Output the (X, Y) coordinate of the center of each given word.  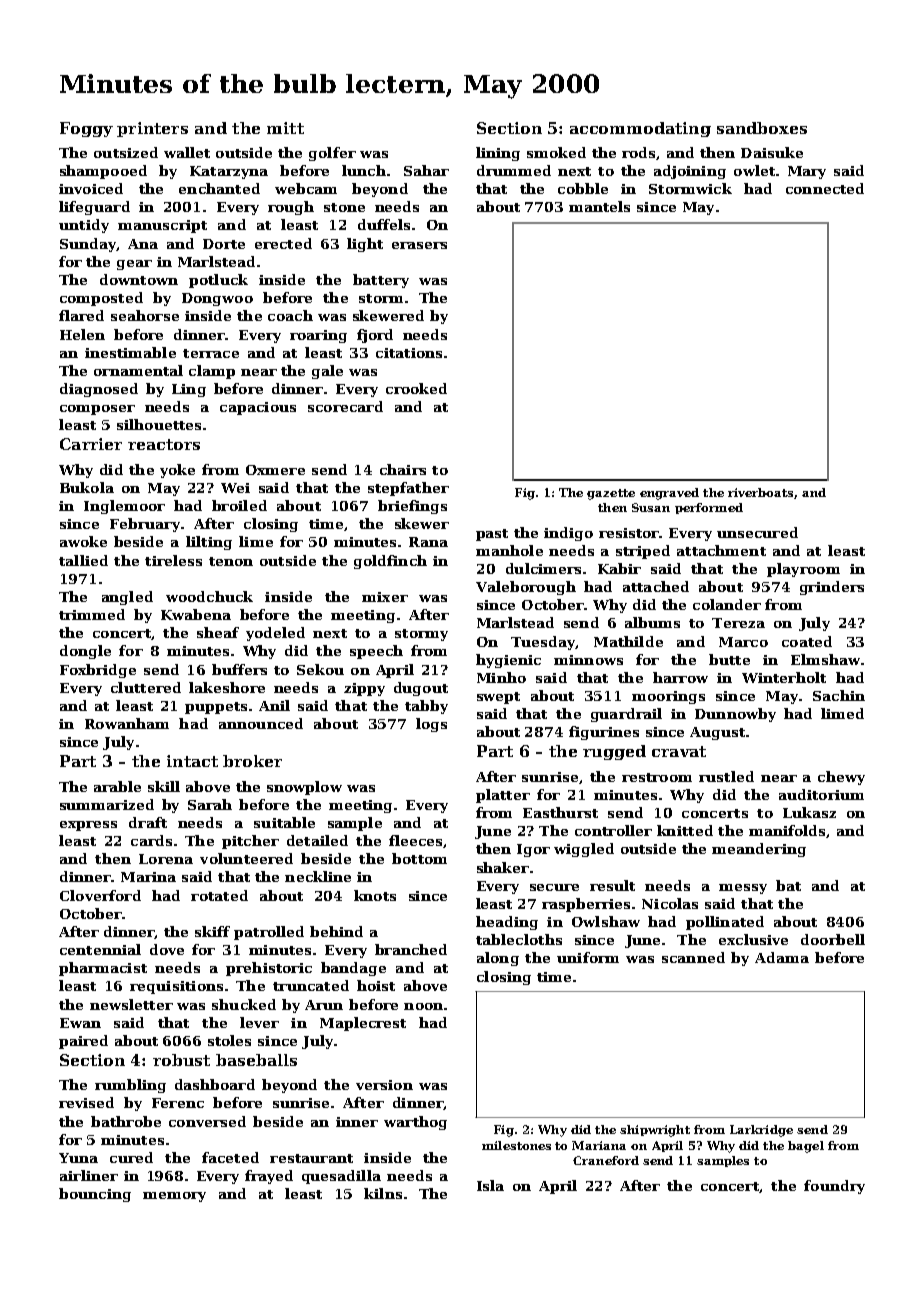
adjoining (690, 172)
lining (498, 154)
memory (174, 1197)
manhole (509, 550)
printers (152, 129)
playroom (803, 570)
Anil (274, 705)
